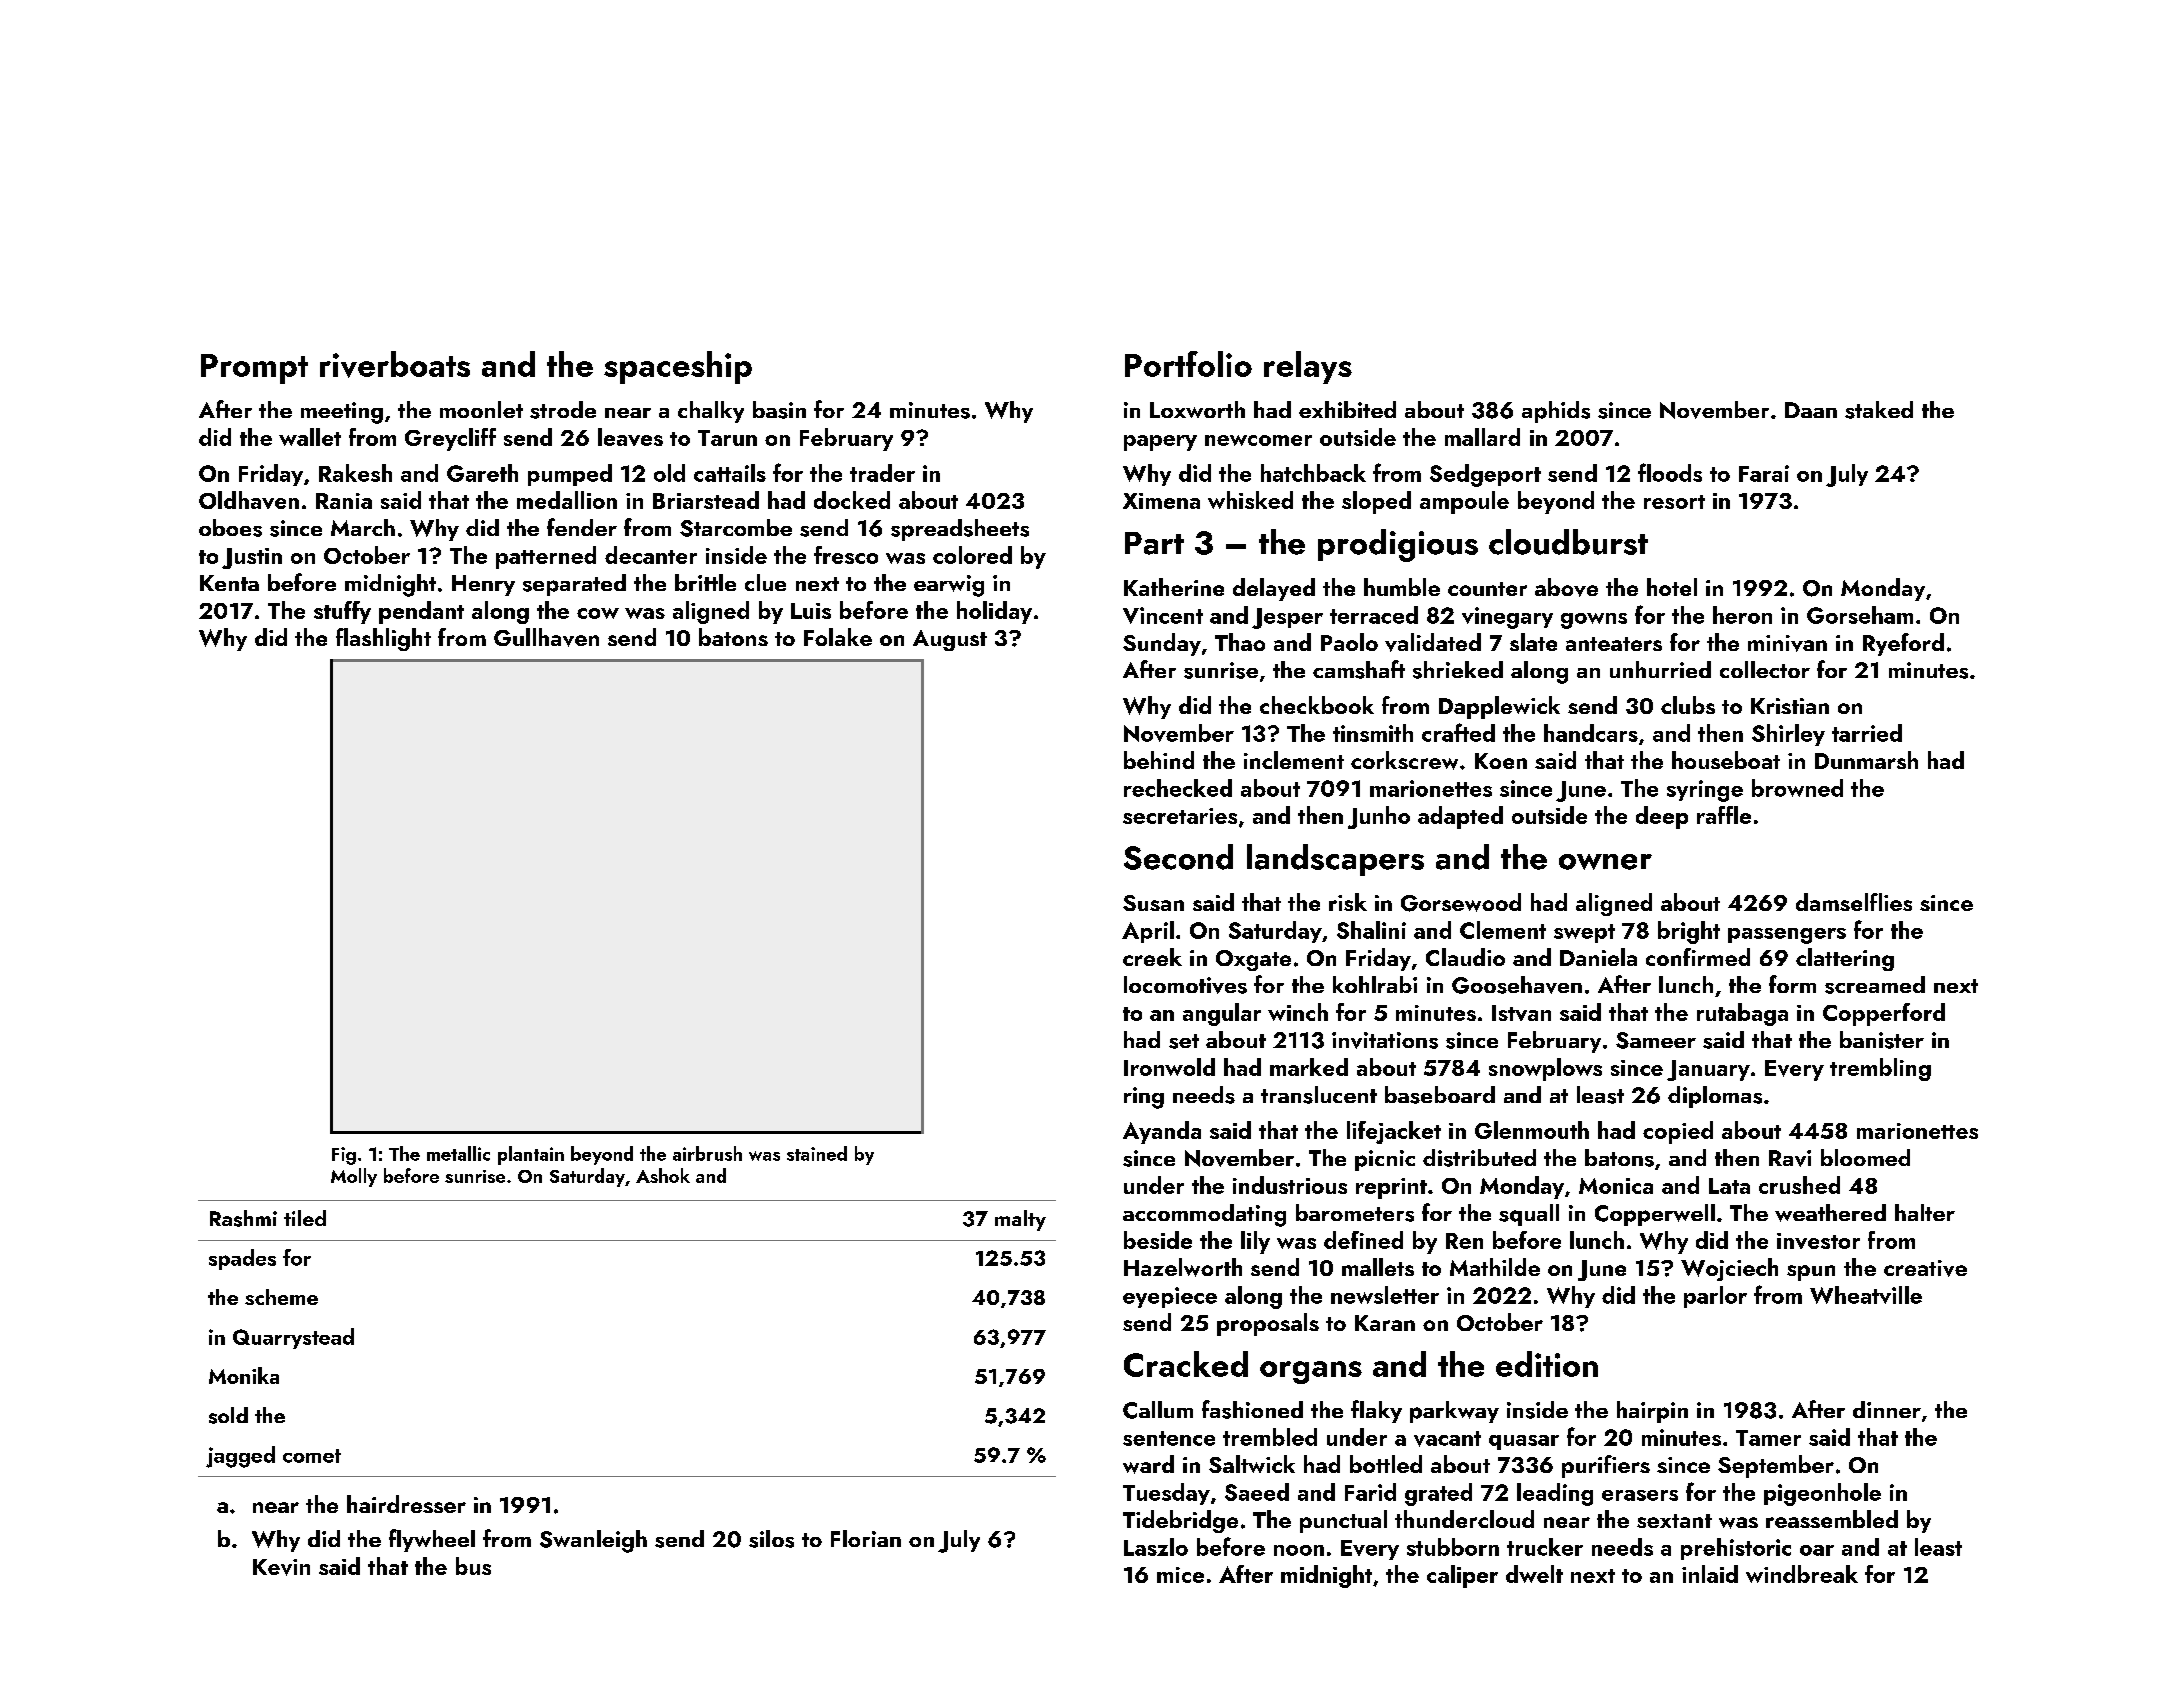 The height and width of the screenshot is (1683, 2178). What do you see at coordinates (406, 1504) in the screenshot?
I see `hairdresser` at bounding box center [406, 1504].
